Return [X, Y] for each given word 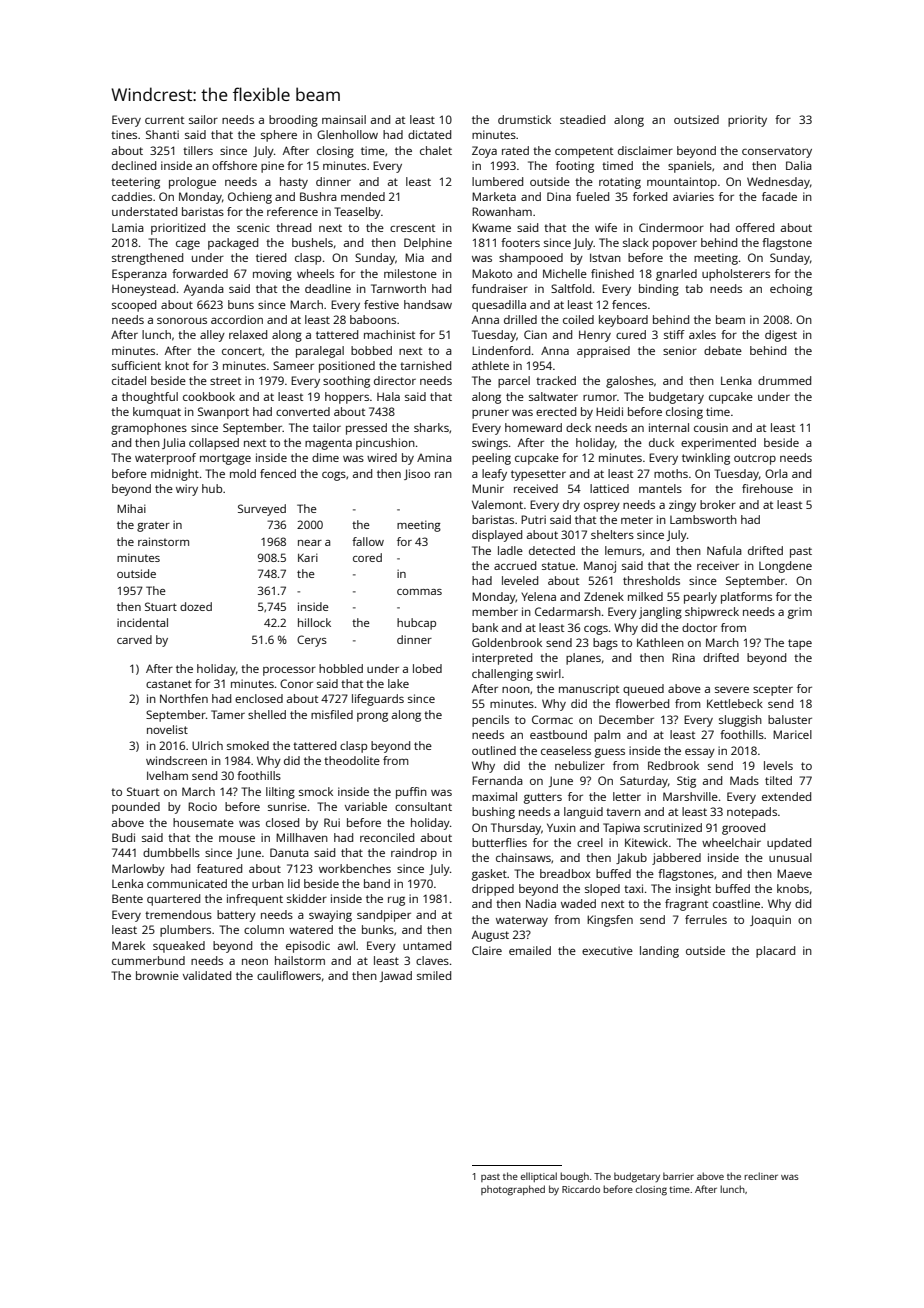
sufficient [136, 365]
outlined [494, 750]
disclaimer [645, 150]
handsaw [428, 304]
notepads [752, 813]
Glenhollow [347, 134]
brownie [157, 975]
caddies [132, 196]
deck [578, 427]
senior [680, 350]
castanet [169, 684]
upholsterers [736, 275]
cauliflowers [289, 975]
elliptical [539, 1177]
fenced [278, 473]
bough [574, 1177]
